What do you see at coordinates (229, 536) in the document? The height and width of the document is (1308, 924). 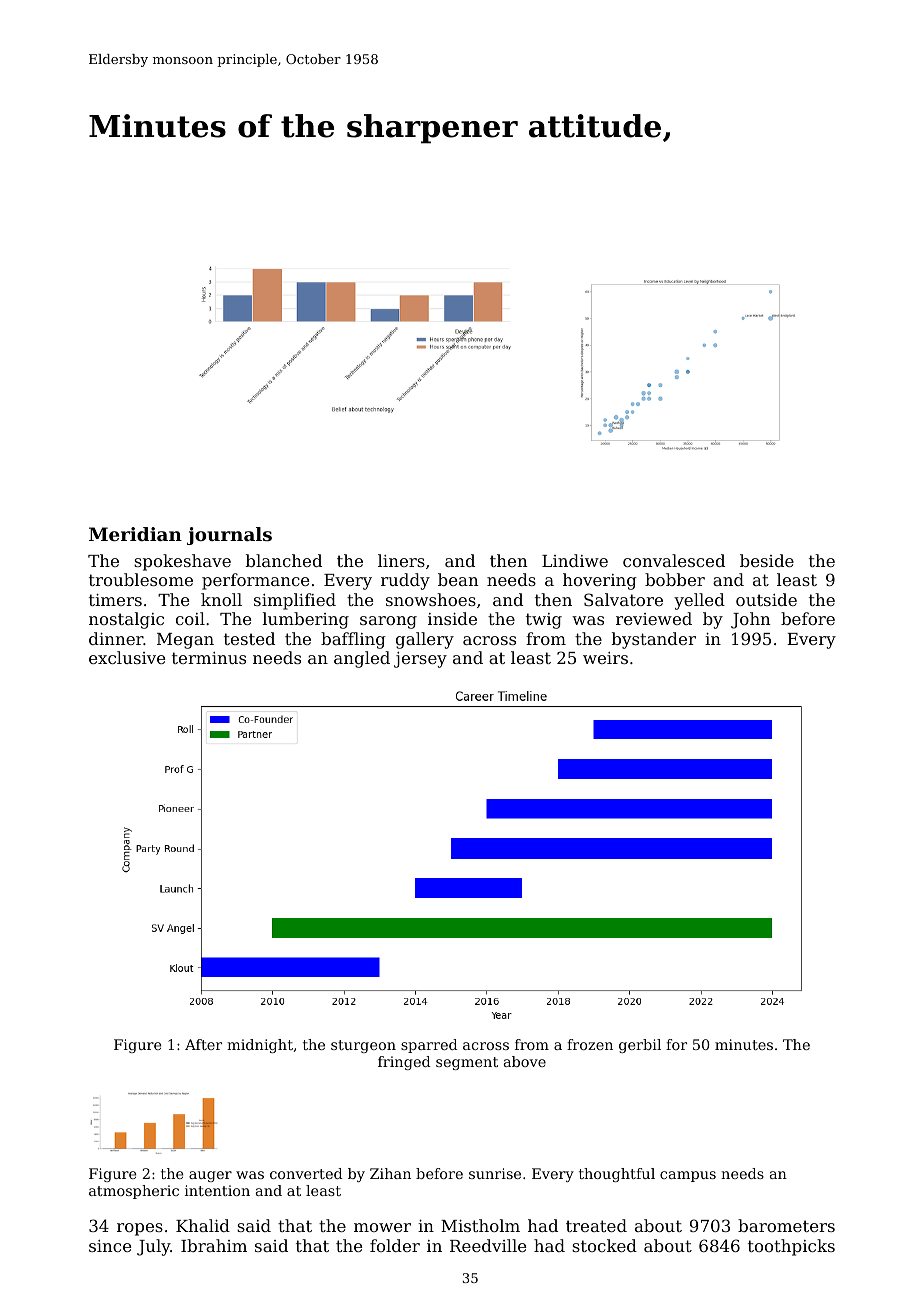 I see `journals` at bounding box center [229, 536].
